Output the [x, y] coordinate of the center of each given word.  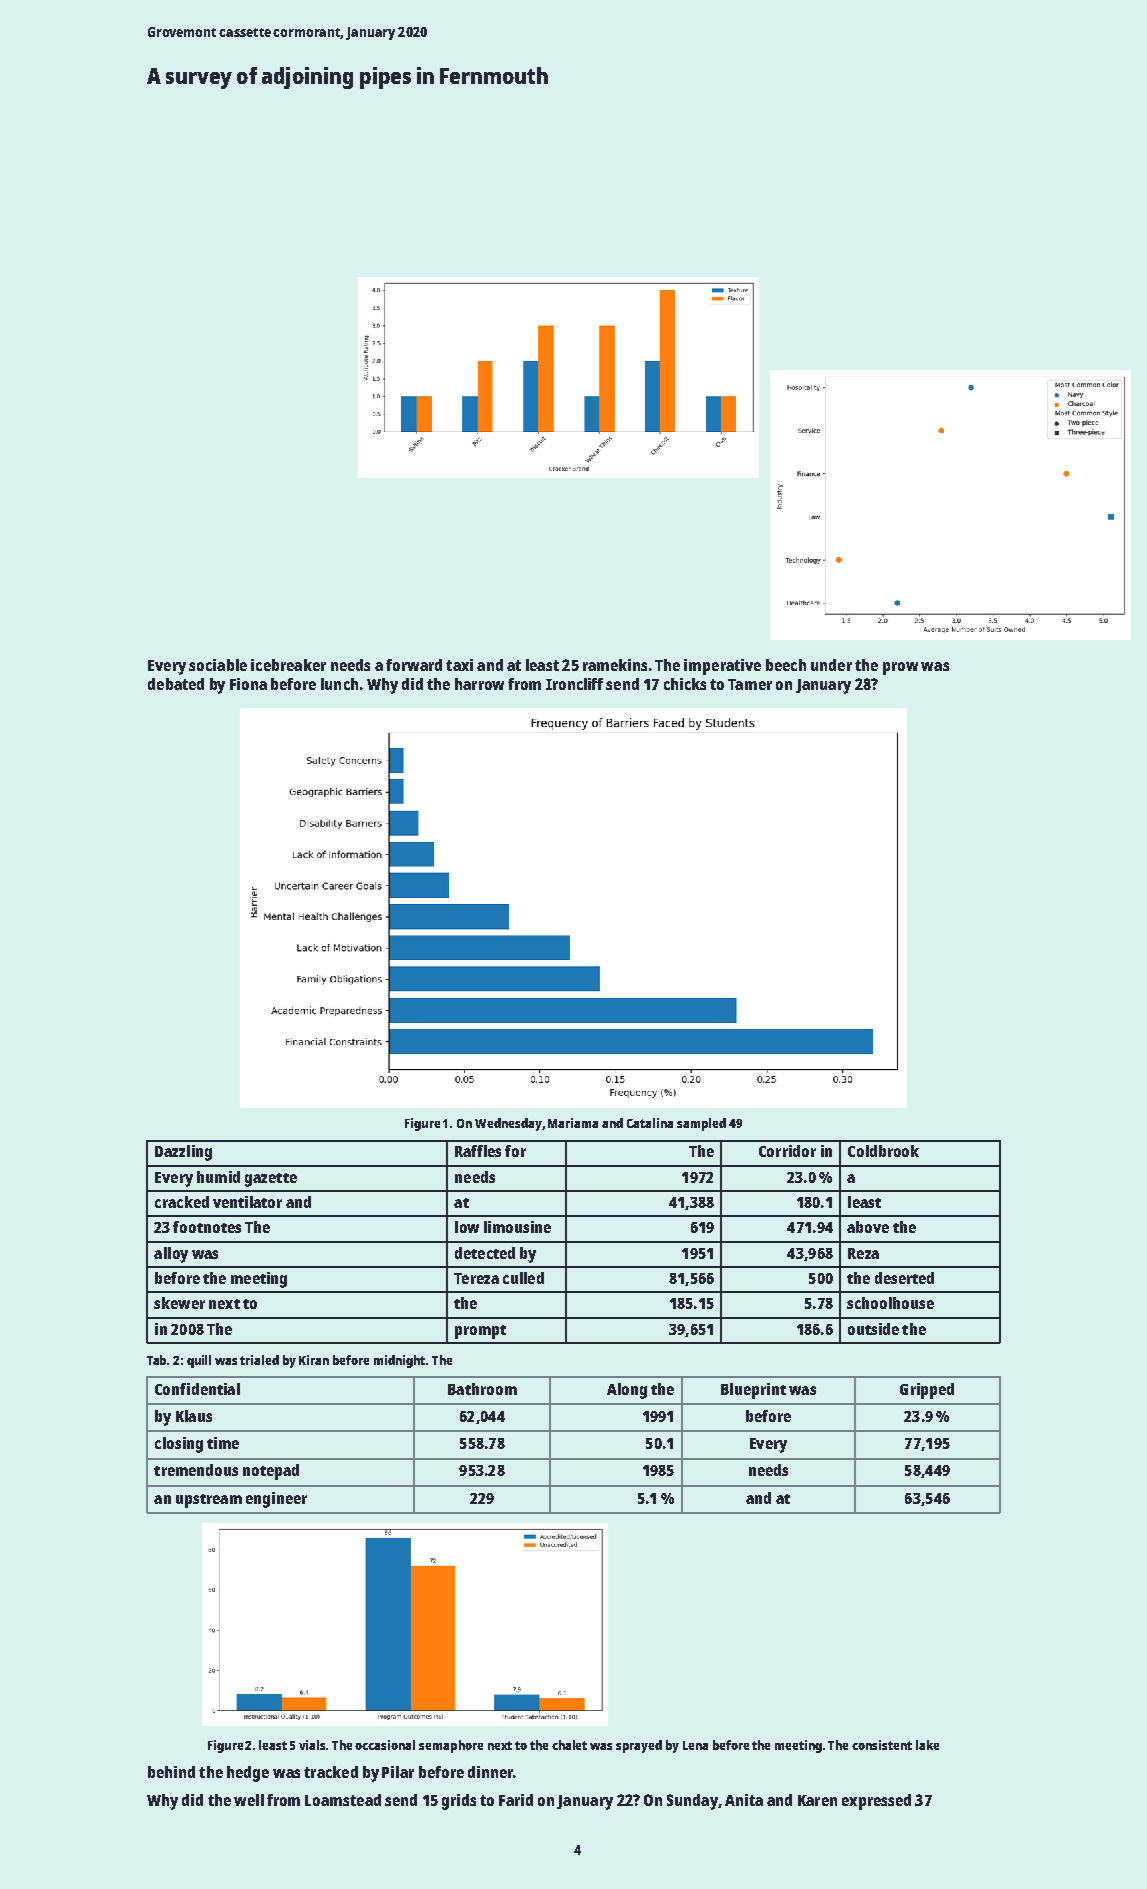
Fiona [248, 684]
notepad [271, 1472]
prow [900, 668]
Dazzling [183, 1153]
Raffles [478, 1151]
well [249, 1800]
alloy [171, 1255]
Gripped [927, 1391]
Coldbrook [883, 1151]
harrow [479, 684]
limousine [517, 1227]
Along [627, 1391]
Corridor [787, 1151]
